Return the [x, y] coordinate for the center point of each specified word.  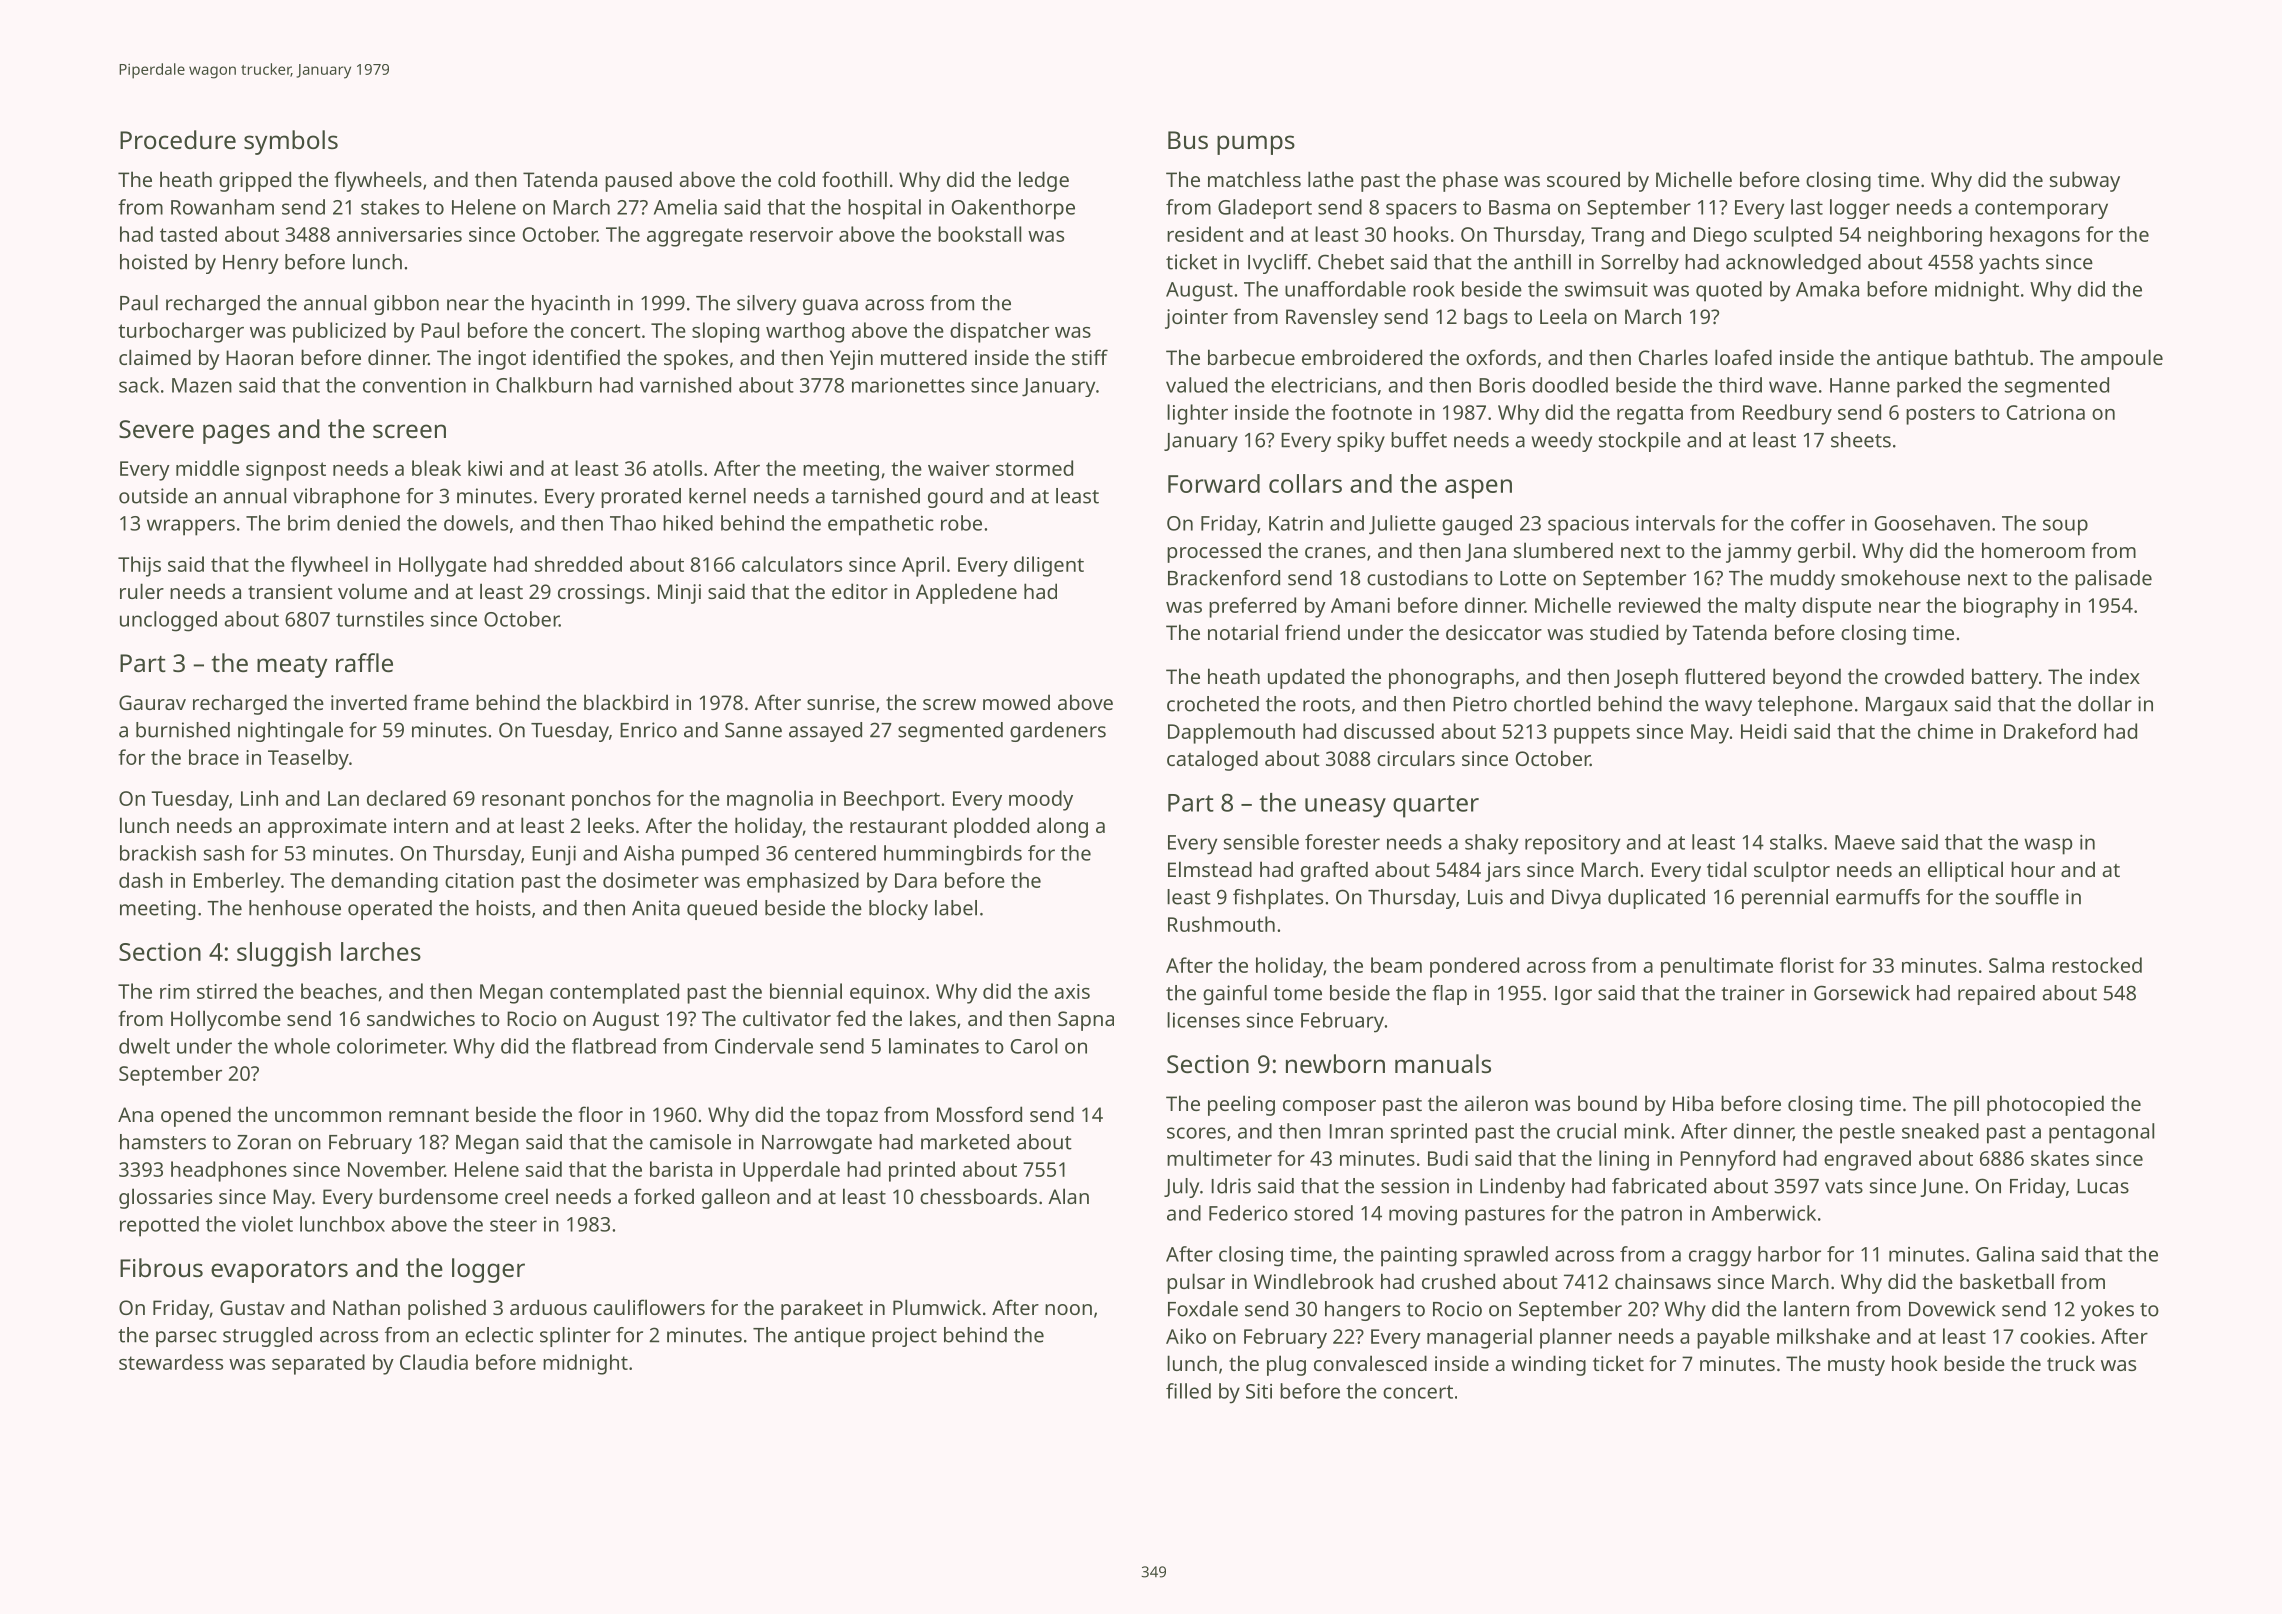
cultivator [787, 1018]
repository [1572, 845]
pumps [1256, 145]
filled [1188, 1391]
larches [381, 951]
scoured [1583, 179]
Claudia [434, 1362]
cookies [2055, 1336]
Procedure [178, 139]
